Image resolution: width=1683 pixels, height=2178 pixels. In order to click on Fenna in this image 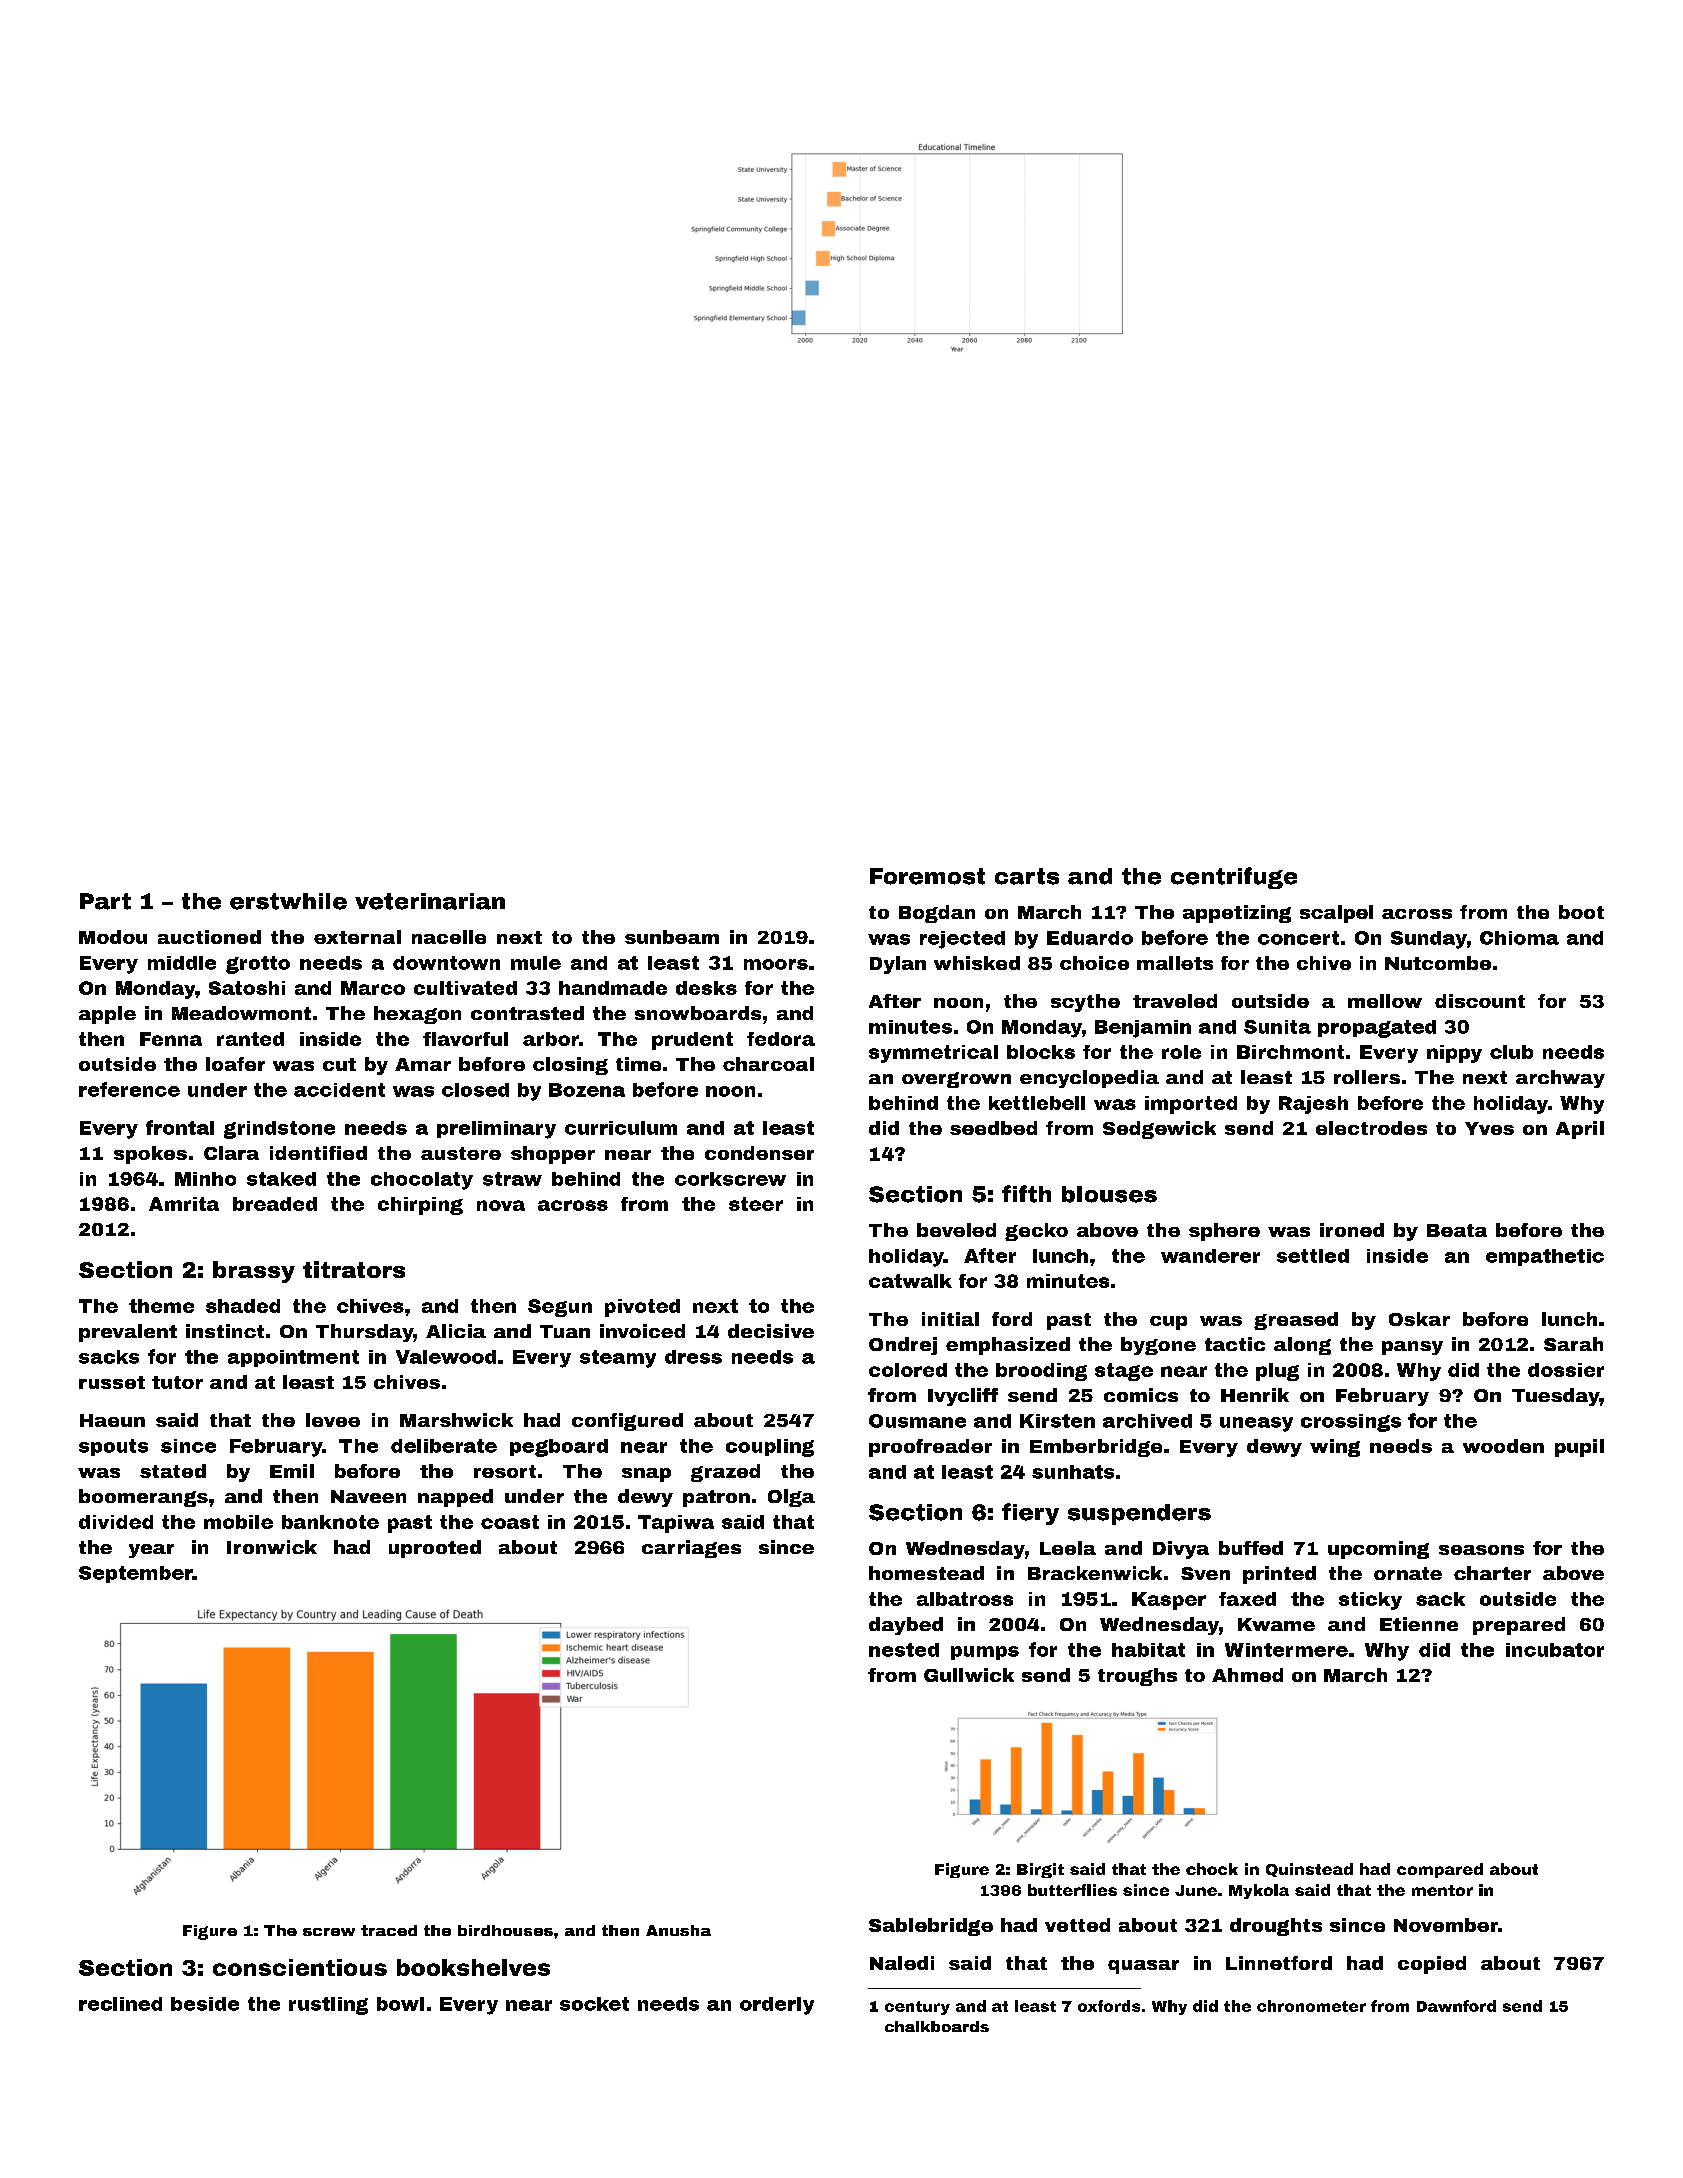, I will do `click(171, 1039)`.
